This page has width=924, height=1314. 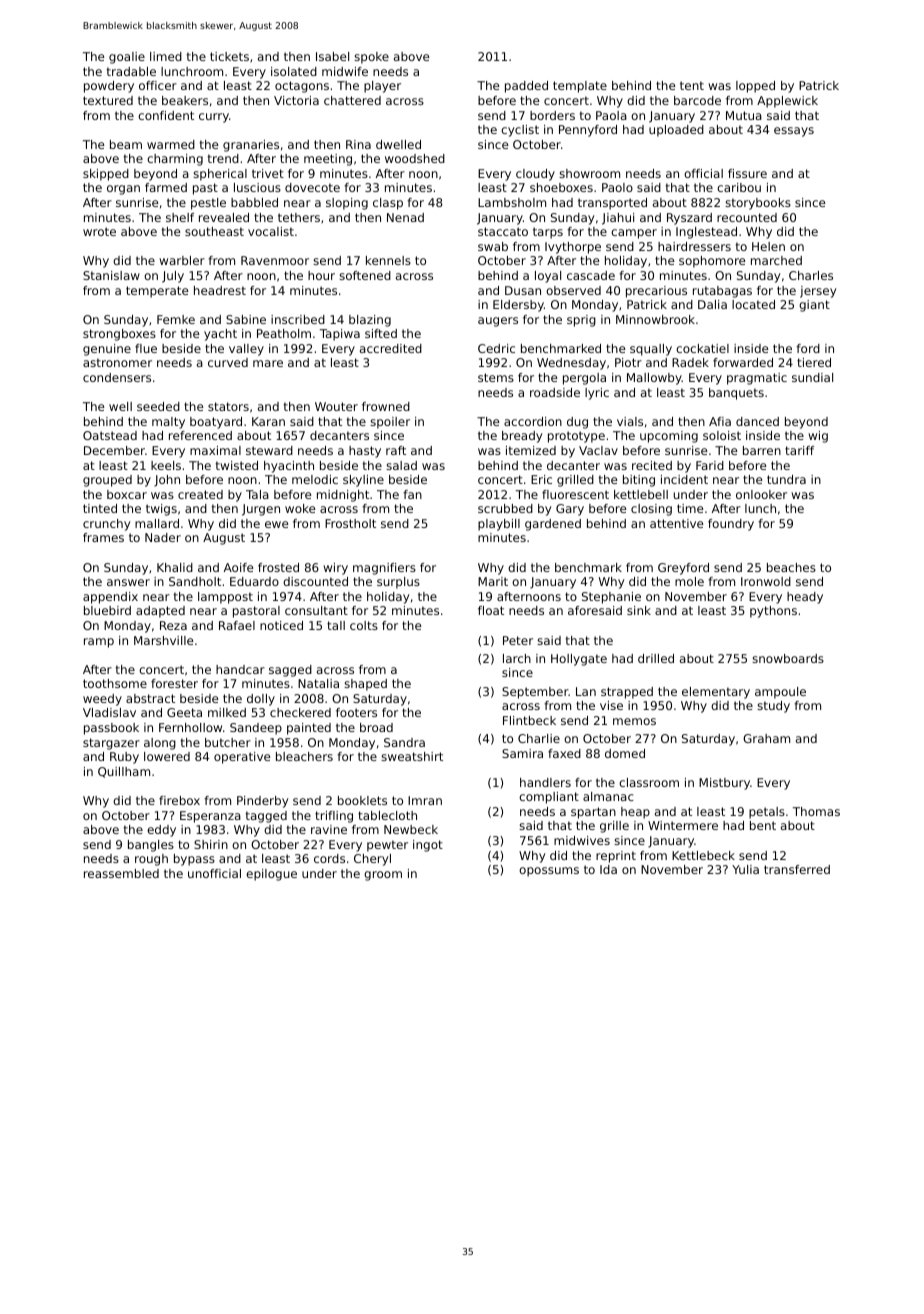 What do you see at coordinates (396, 450) in the page?
I see `raft` at bounding box center [396, 450].
